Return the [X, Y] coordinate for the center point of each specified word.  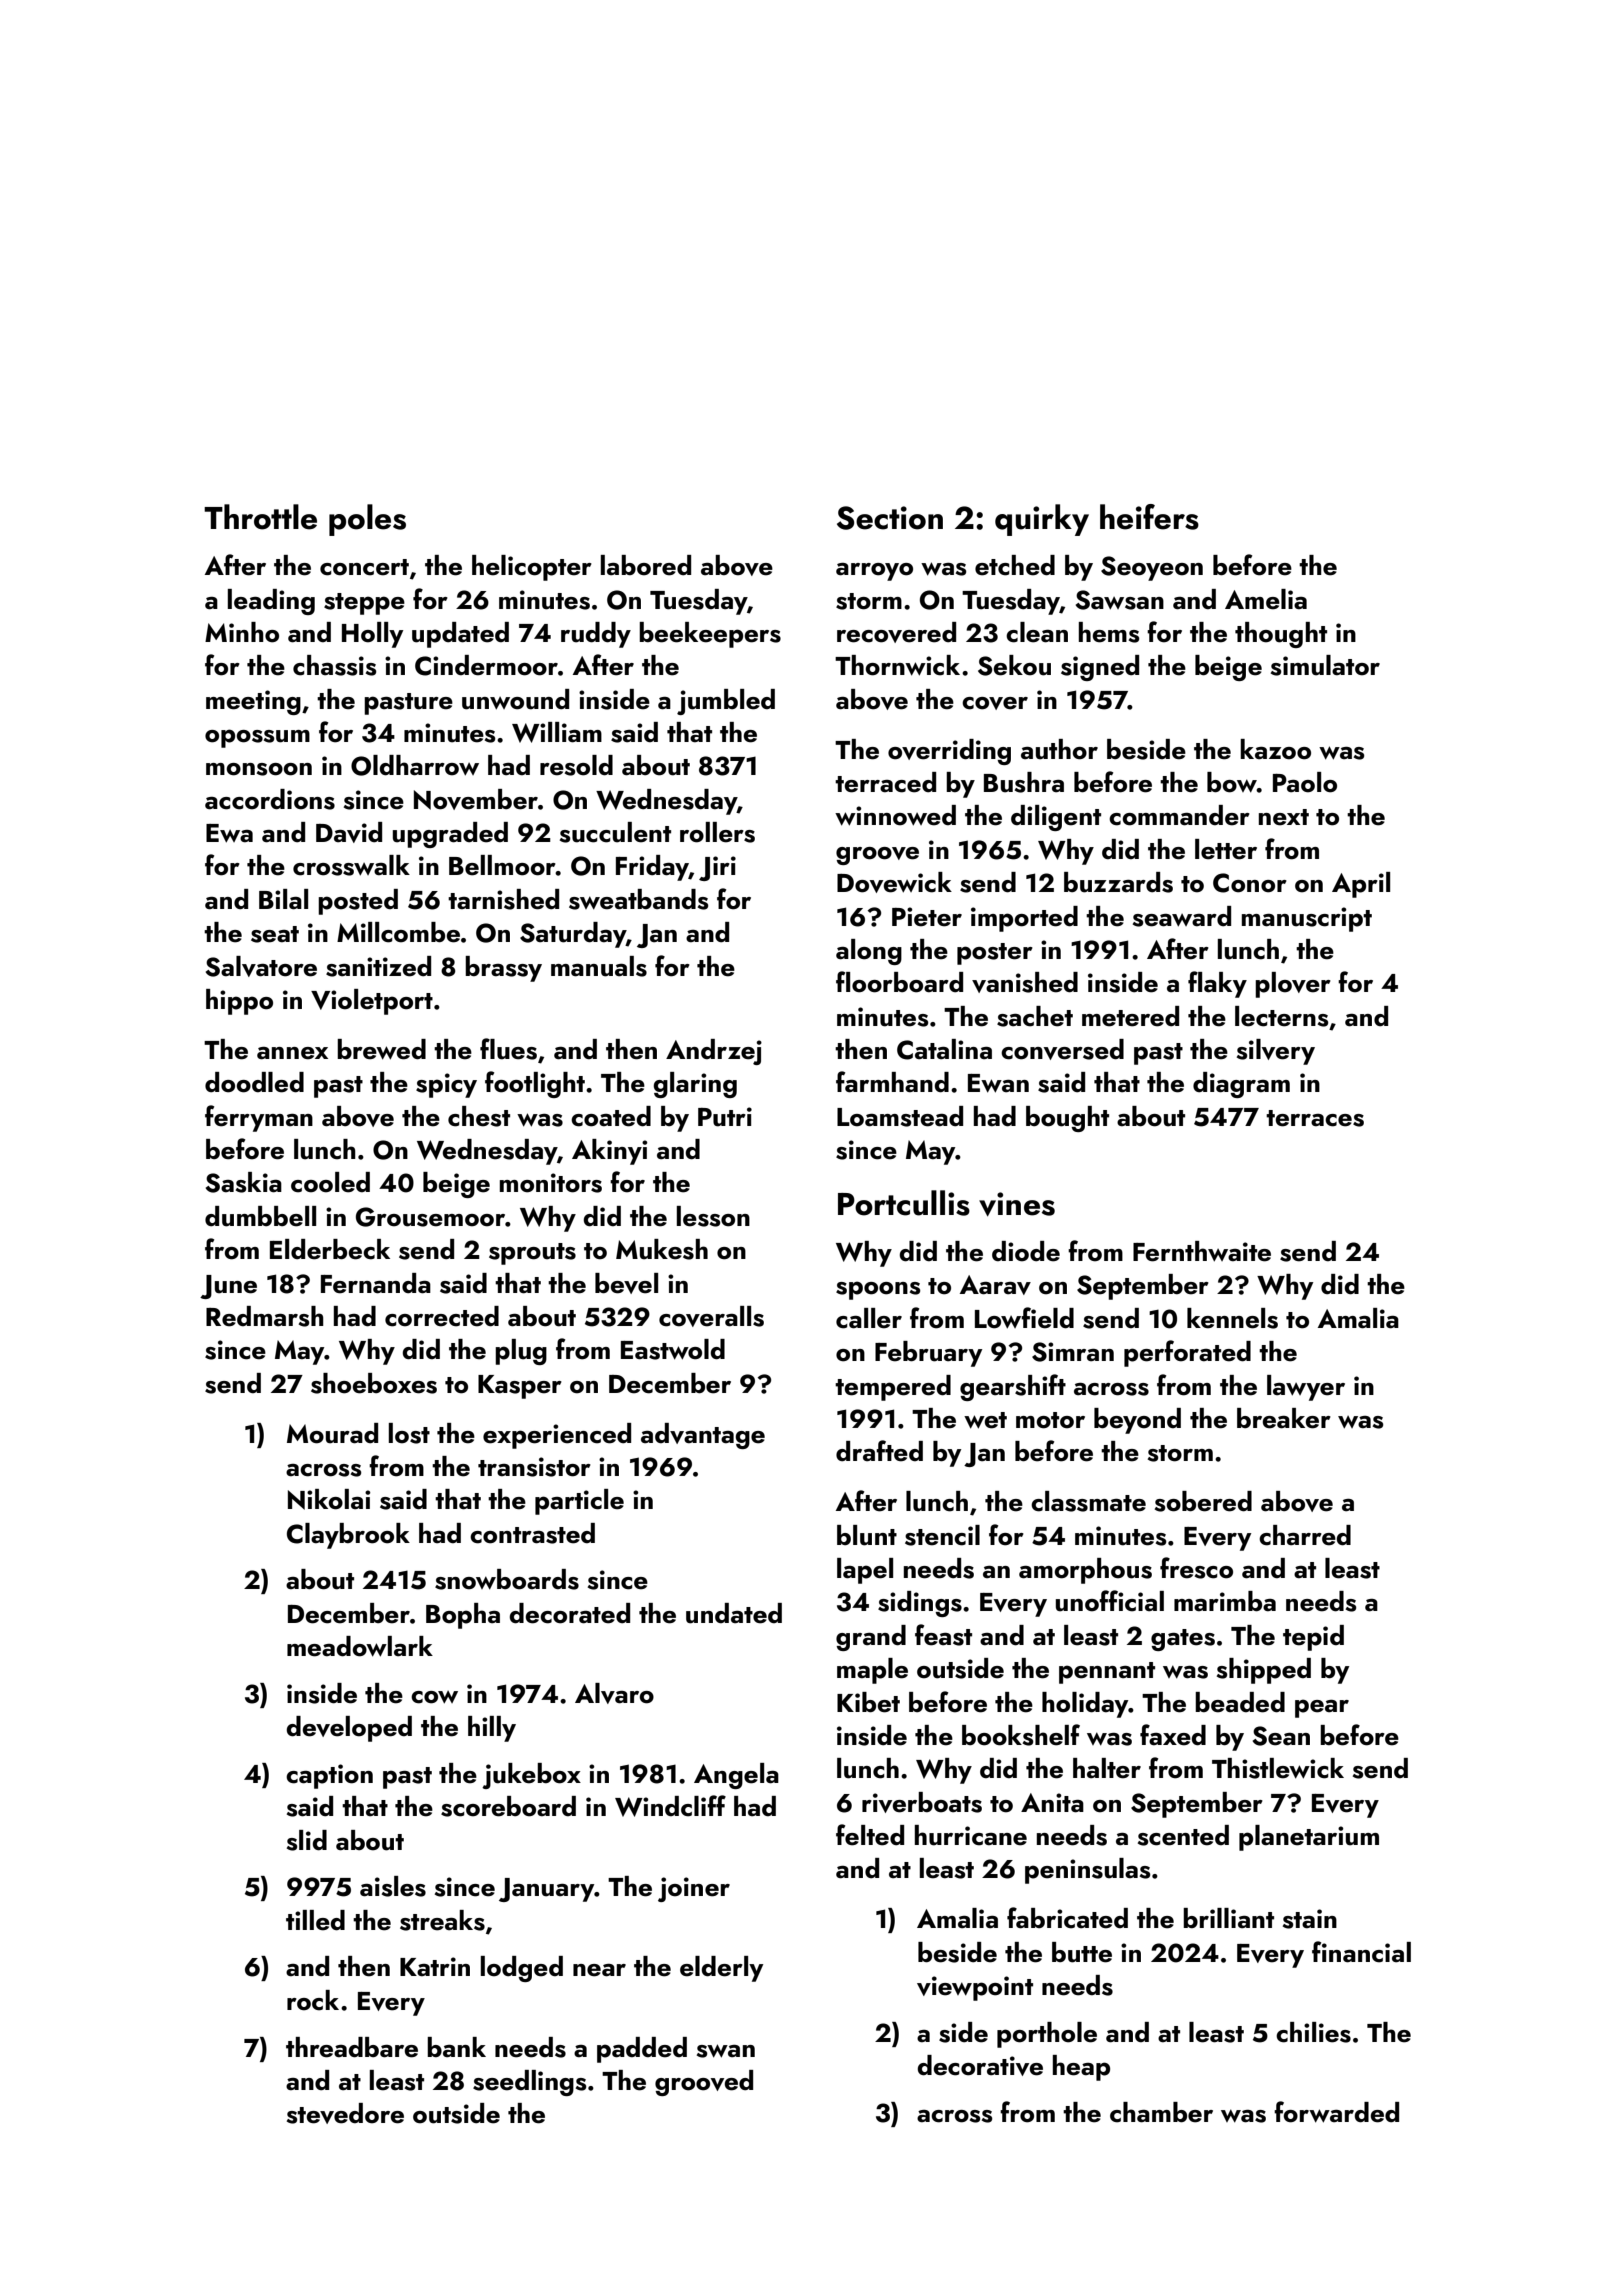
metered [1130, 1016]
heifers [1149, 517]
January [547, 1890]
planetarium [1309, 1838]
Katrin [435, 1967]
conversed [1062, 1049]
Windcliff [670, 1806]
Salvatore [261, 966]
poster [995, 954]
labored [646, 565]
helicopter [532, 568]
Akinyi [609, 1152]
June [228, 1287]
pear [1322, 1708]
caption [329, 1776]
